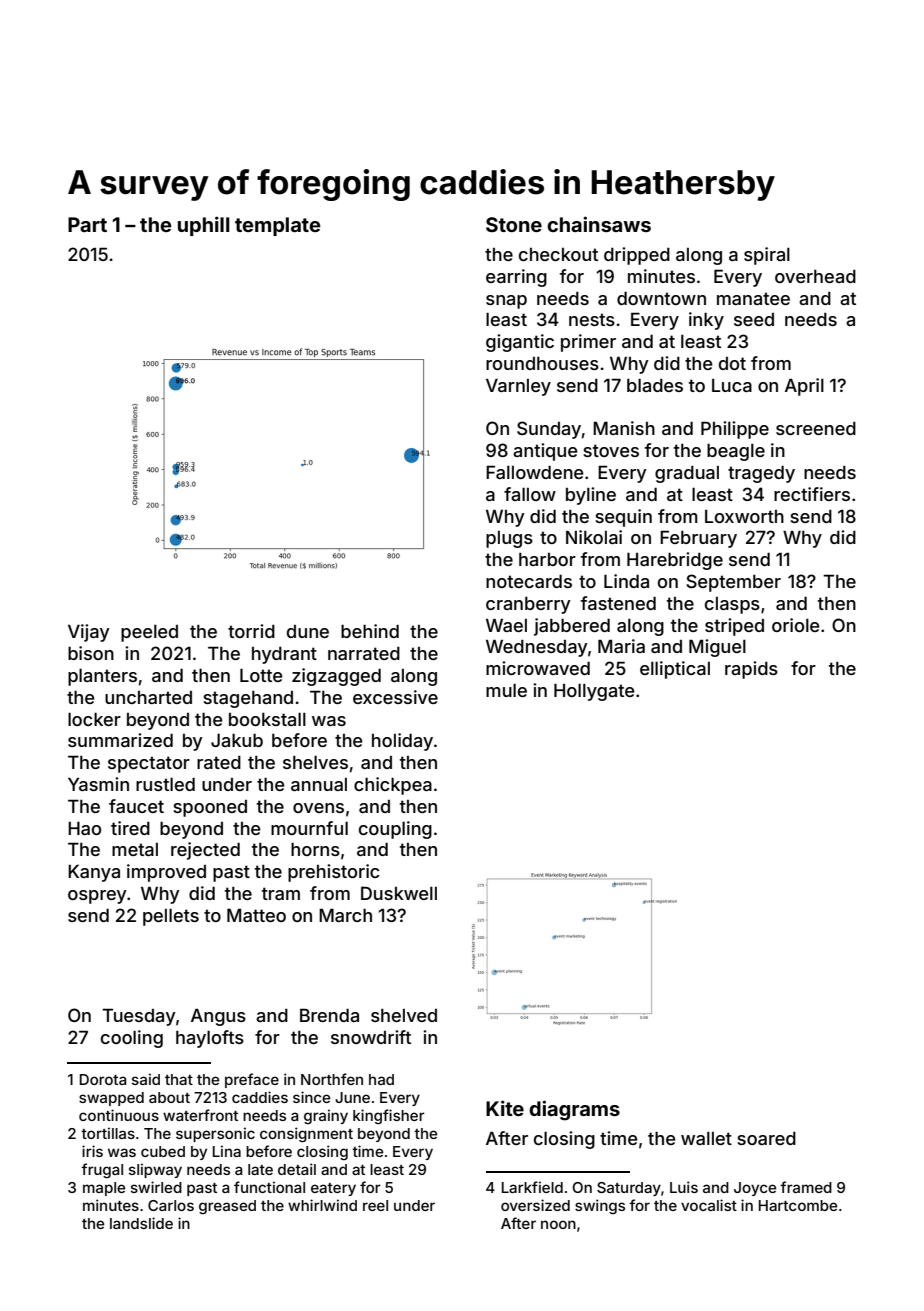  Describe the element at coordinates (717, 648) in the screenshot. I see `Miguel` at that location.
